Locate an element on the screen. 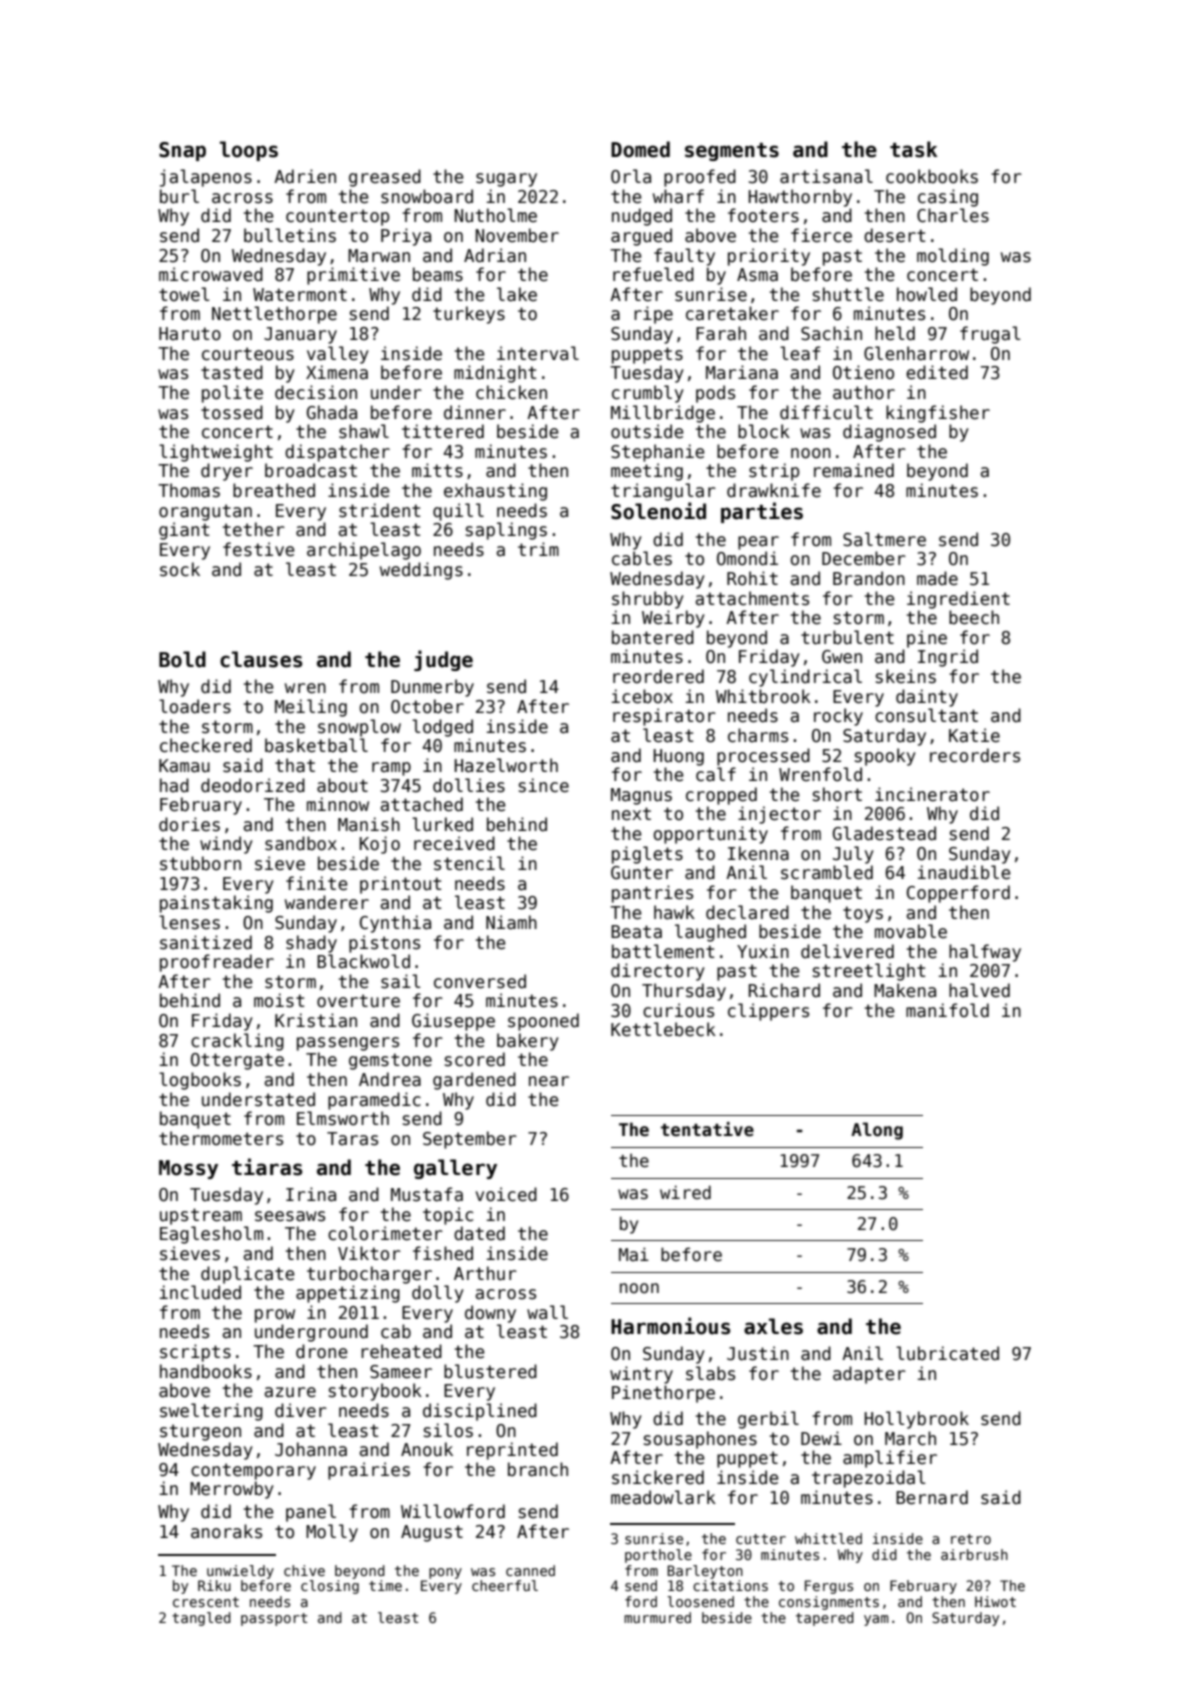 The width and height of the screenshot is (1192, 1686). valley is located at coordinates (338, 355).
